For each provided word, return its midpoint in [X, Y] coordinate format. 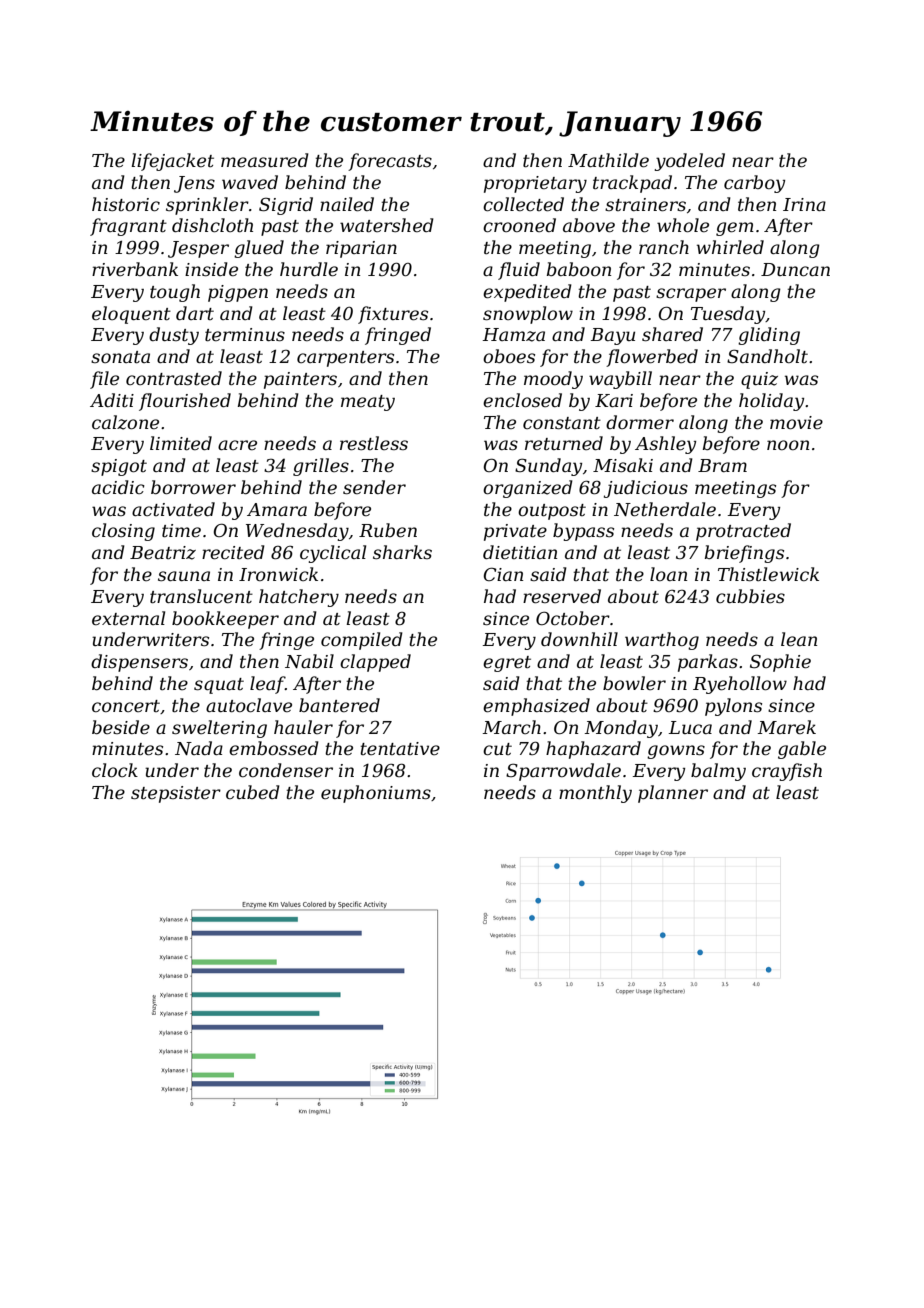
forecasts [390, 162]
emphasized [536, 707]
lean [799, 639]
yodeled [689, 162]
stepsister [176, 794]
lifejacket [172, 162]
